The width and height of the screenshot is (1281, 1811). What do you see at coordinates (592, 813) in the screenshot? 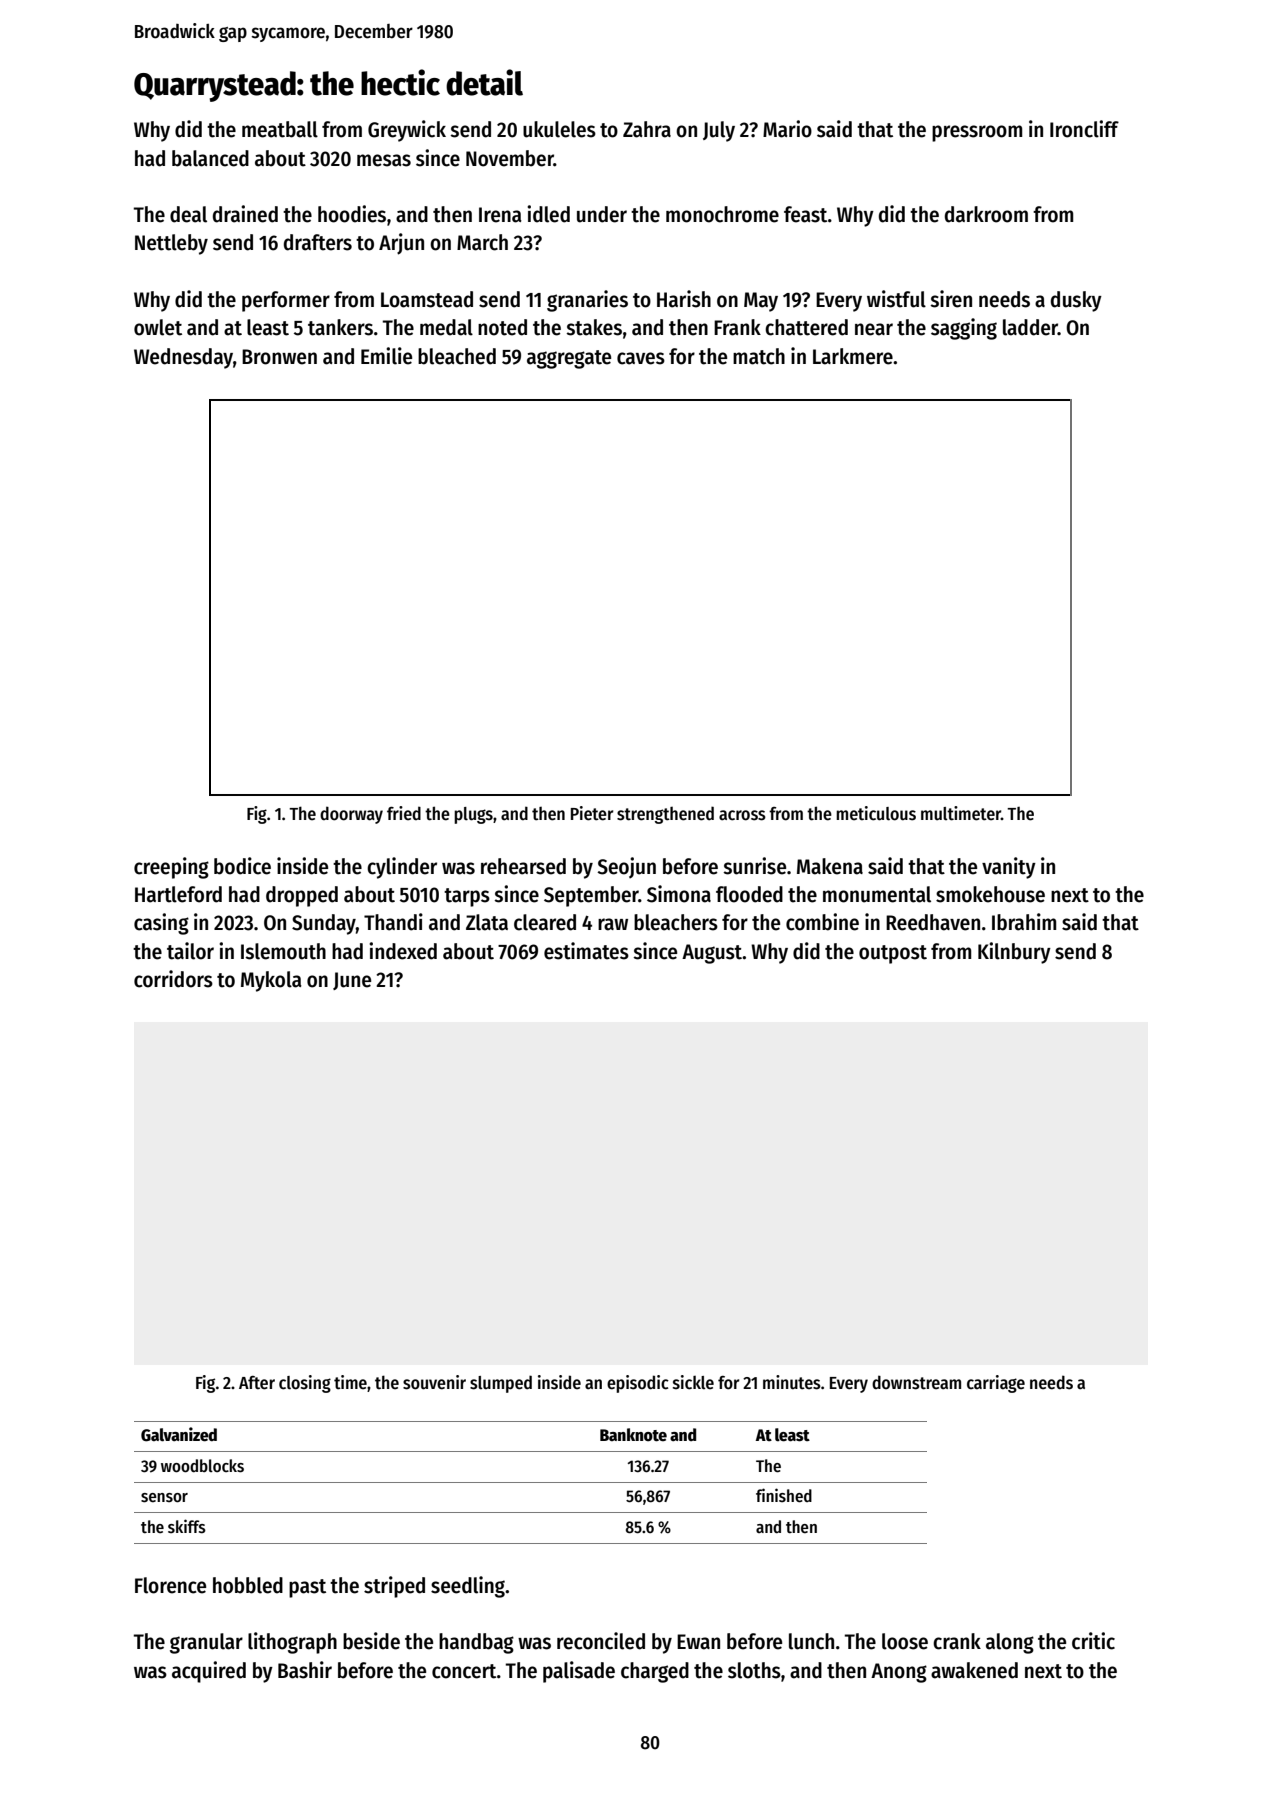
I see `Pieter` at bounding box center [592, 813].
